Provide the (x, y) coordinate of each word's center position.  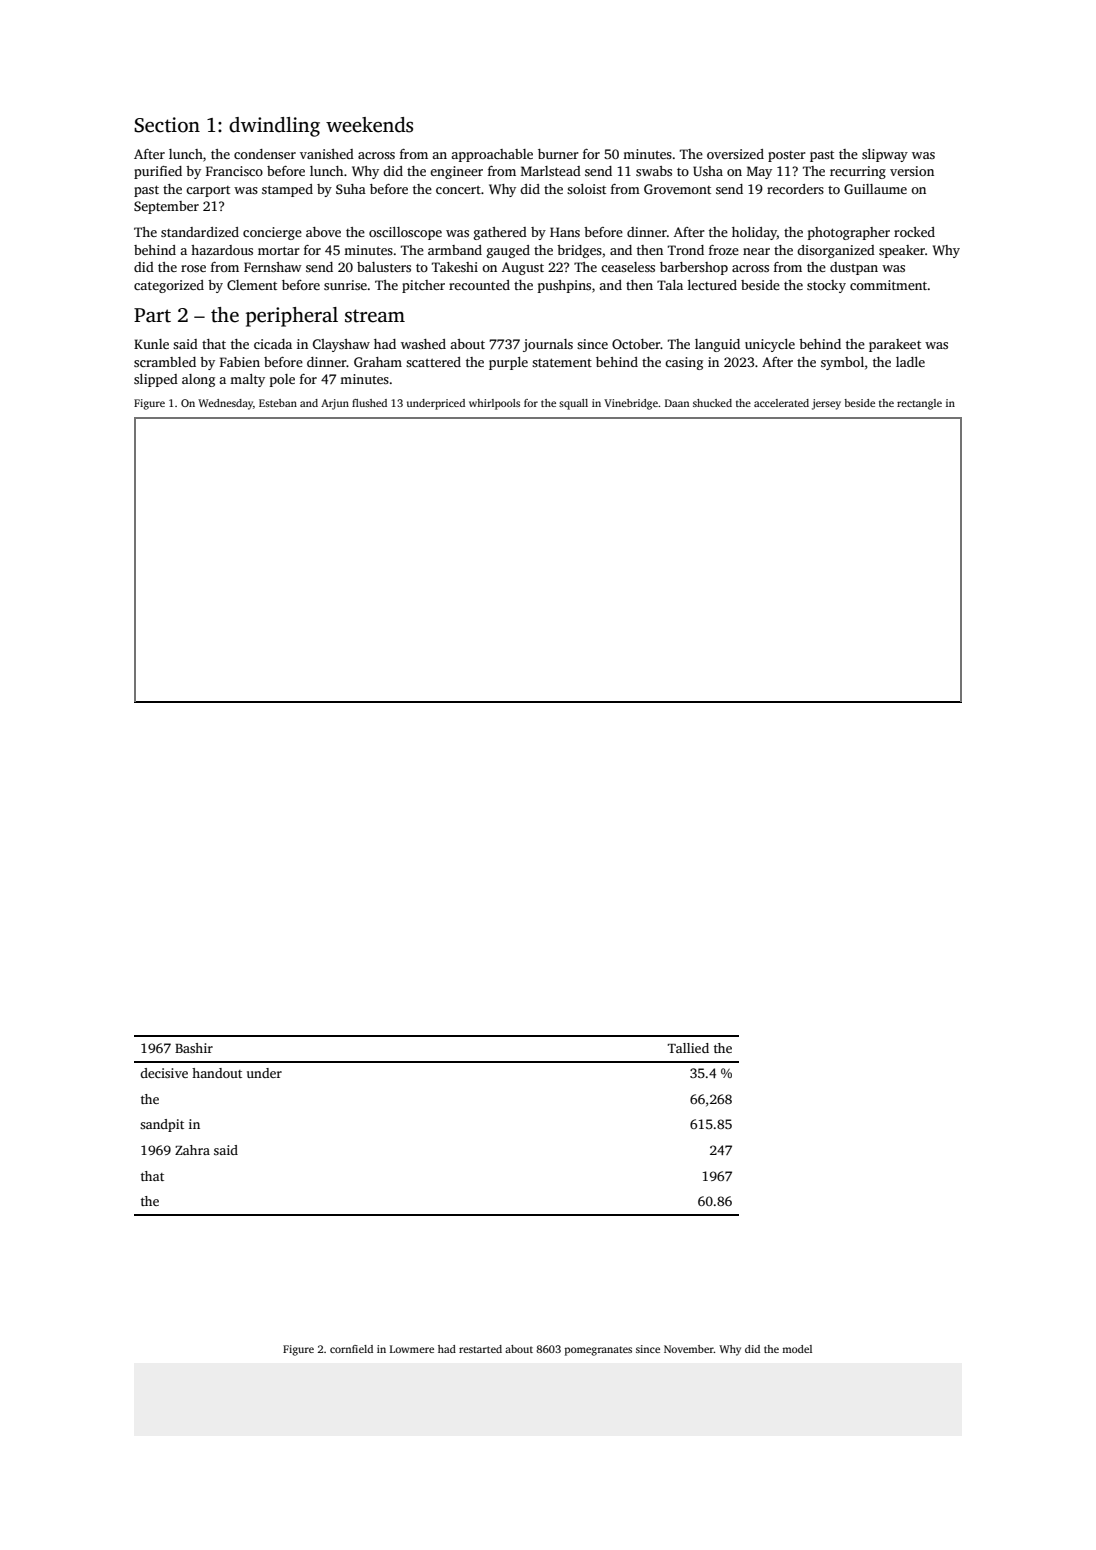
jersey (826, 404)
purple (508, 363)
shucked (712, 403)
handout (217, 1073)
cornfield (351, 1349)
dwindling (274, 127)
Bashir (194, 1048)
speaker (902, 251)
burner (558, 154)
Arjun (335, 404)
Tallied (688, 1048)
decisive (164, 1073)
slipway (885, 155)
